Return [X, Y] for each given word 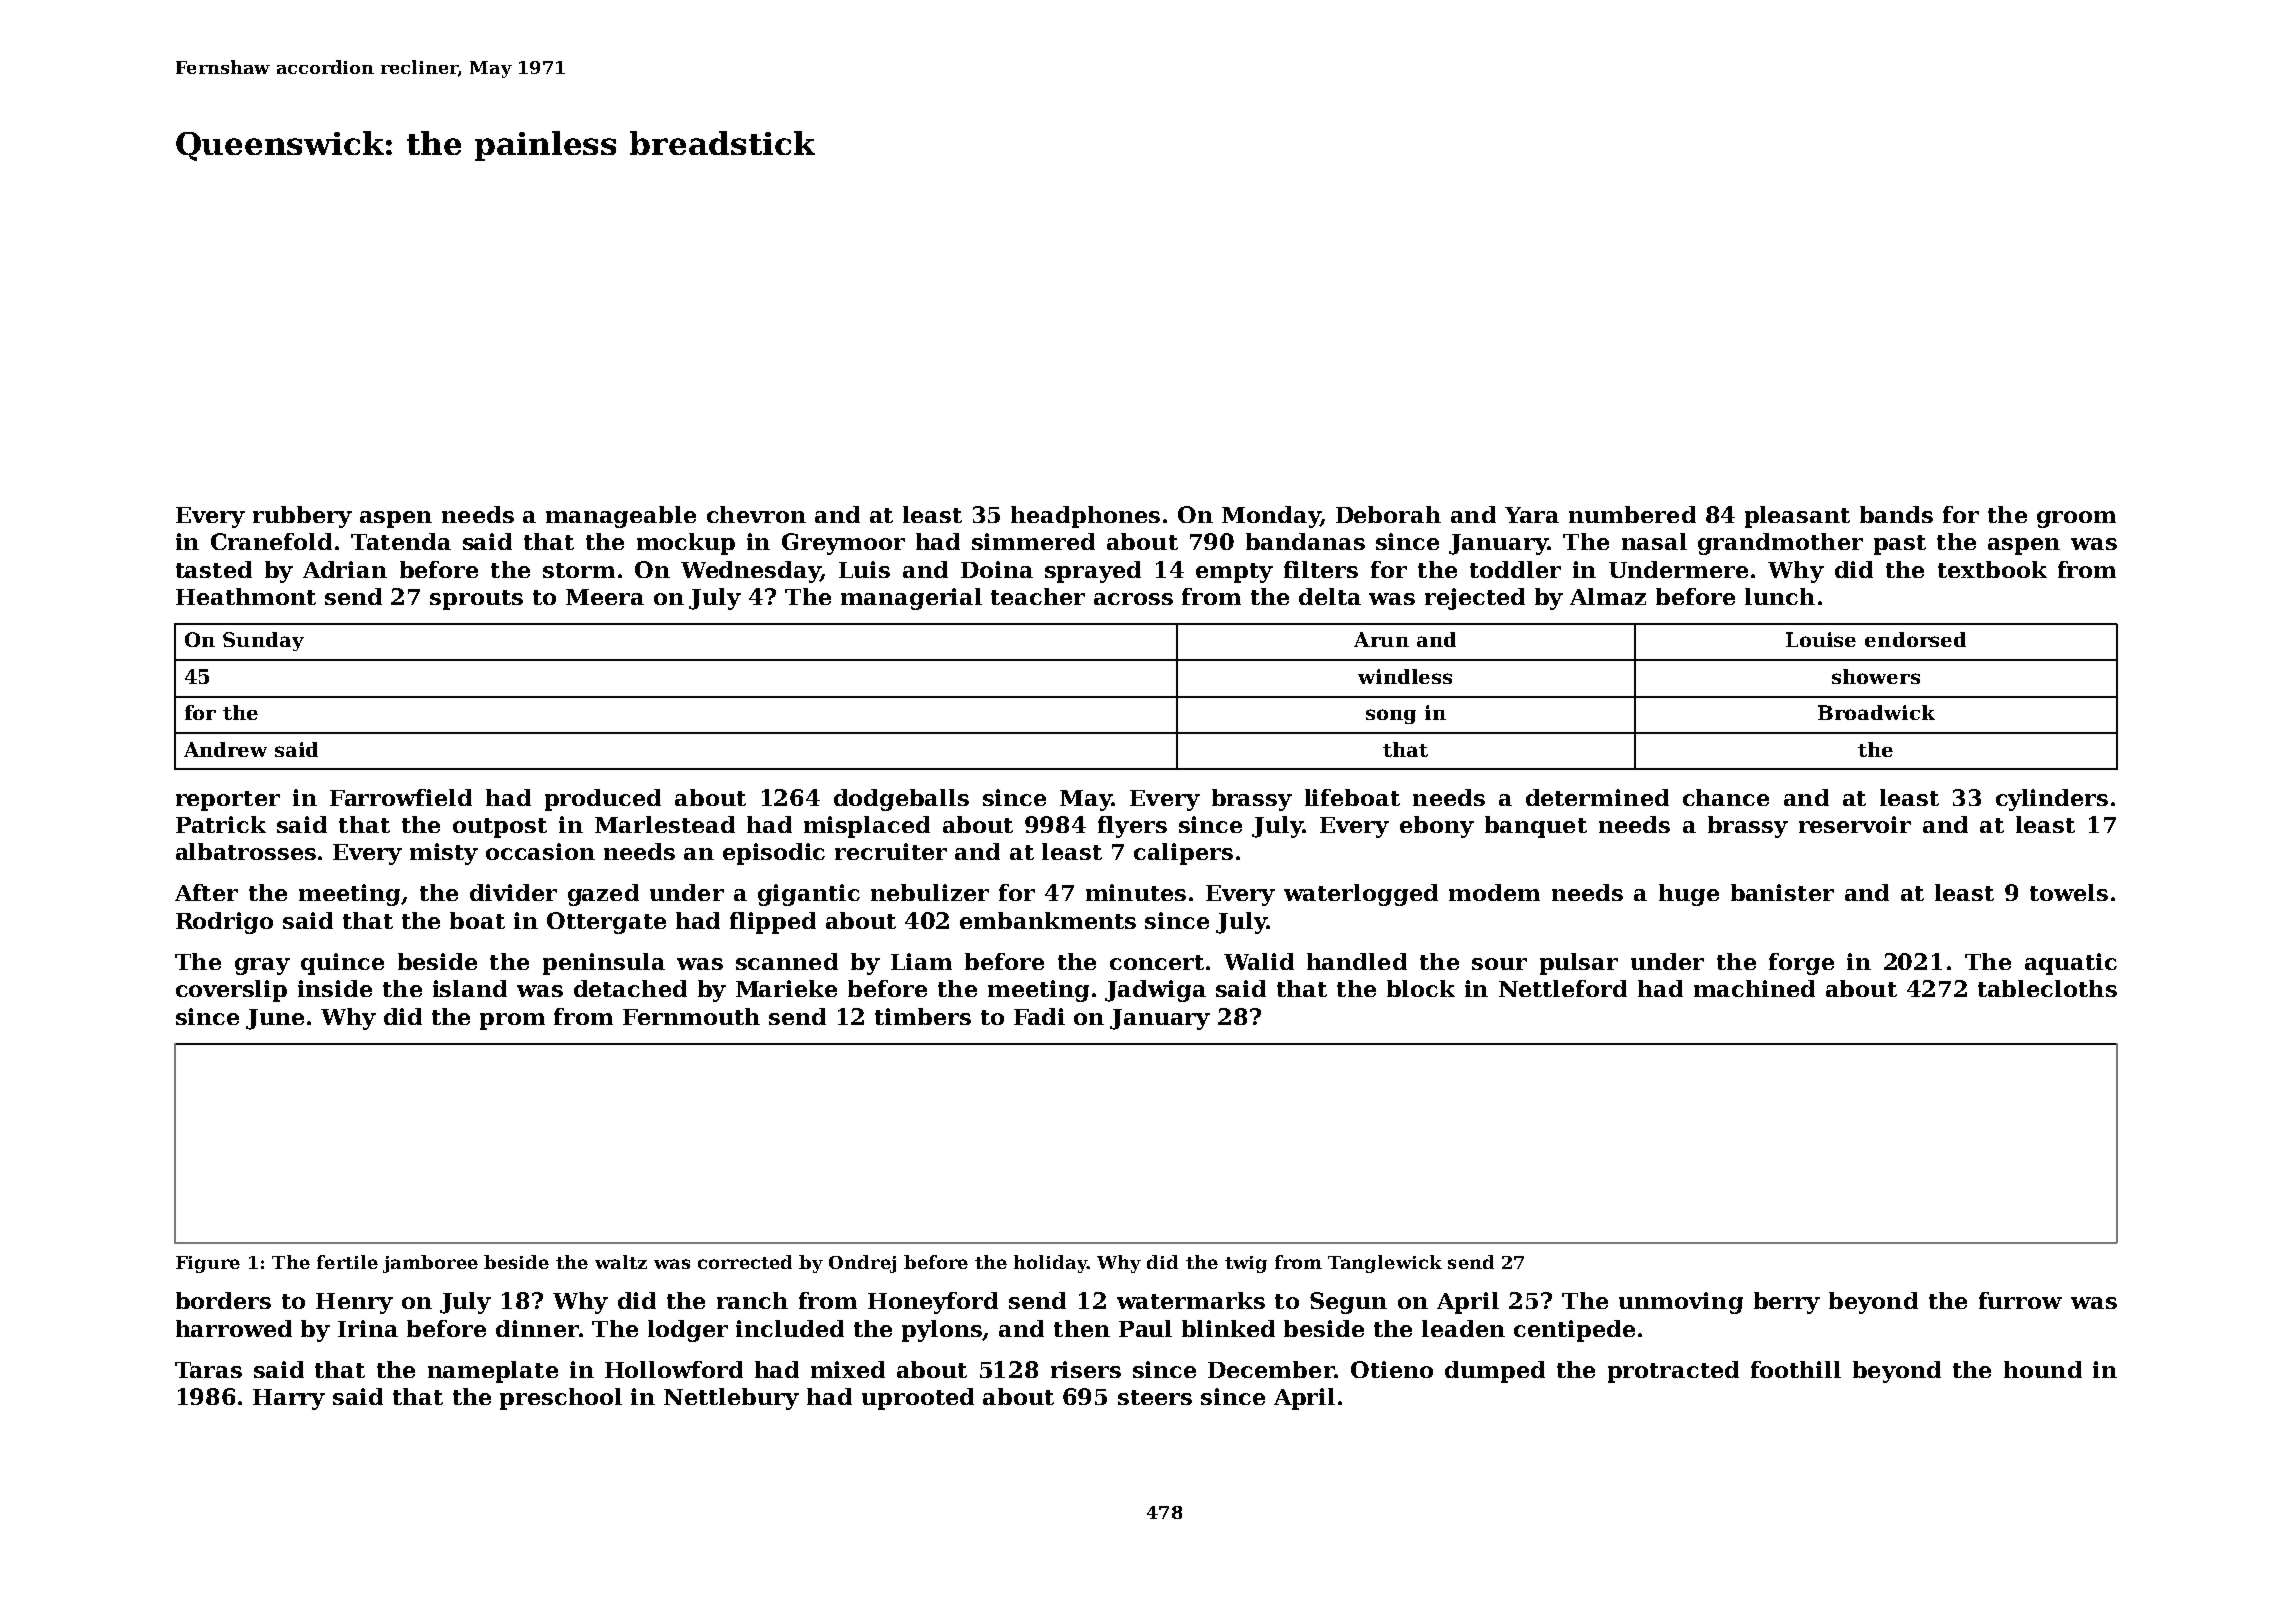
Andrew [225, 749]
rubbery [302, 517]
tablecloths [2047, 988]
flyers [1132, 827]
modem [1494, 892]
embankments [1048, 920]
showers [1876, 676]
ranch [752, 1300]
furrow [2020, 1300]
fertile [347, 1262]
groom [2076, 519]
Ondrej [862, 1264]
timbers [923, 1016]
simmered [1033, 541]
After [206, 892]
